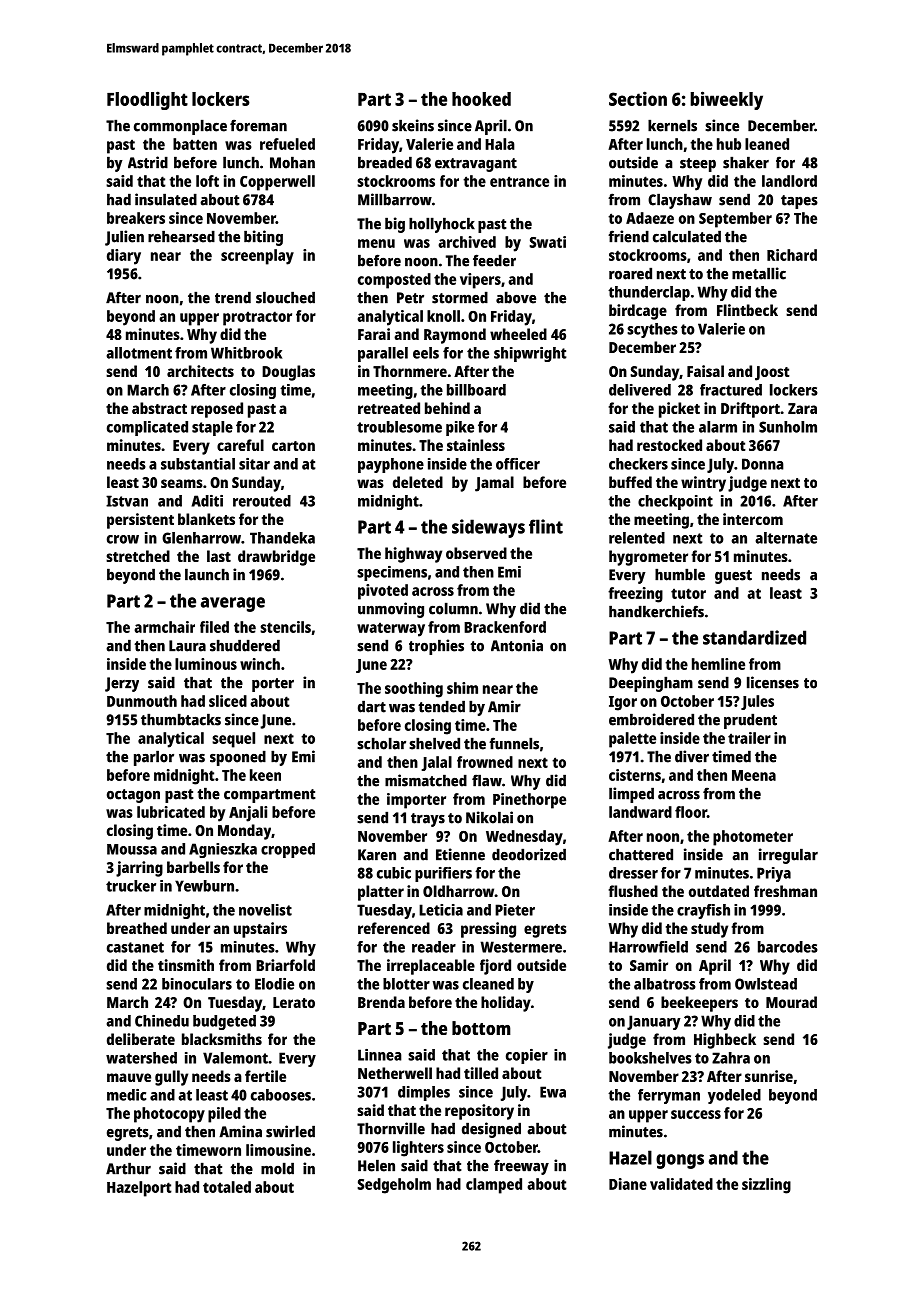 The image size is (924, 1308). What do you see at coordinates (726, 100) in the screenshot?
I see `biweekly` at bounding box center [726, 100].
